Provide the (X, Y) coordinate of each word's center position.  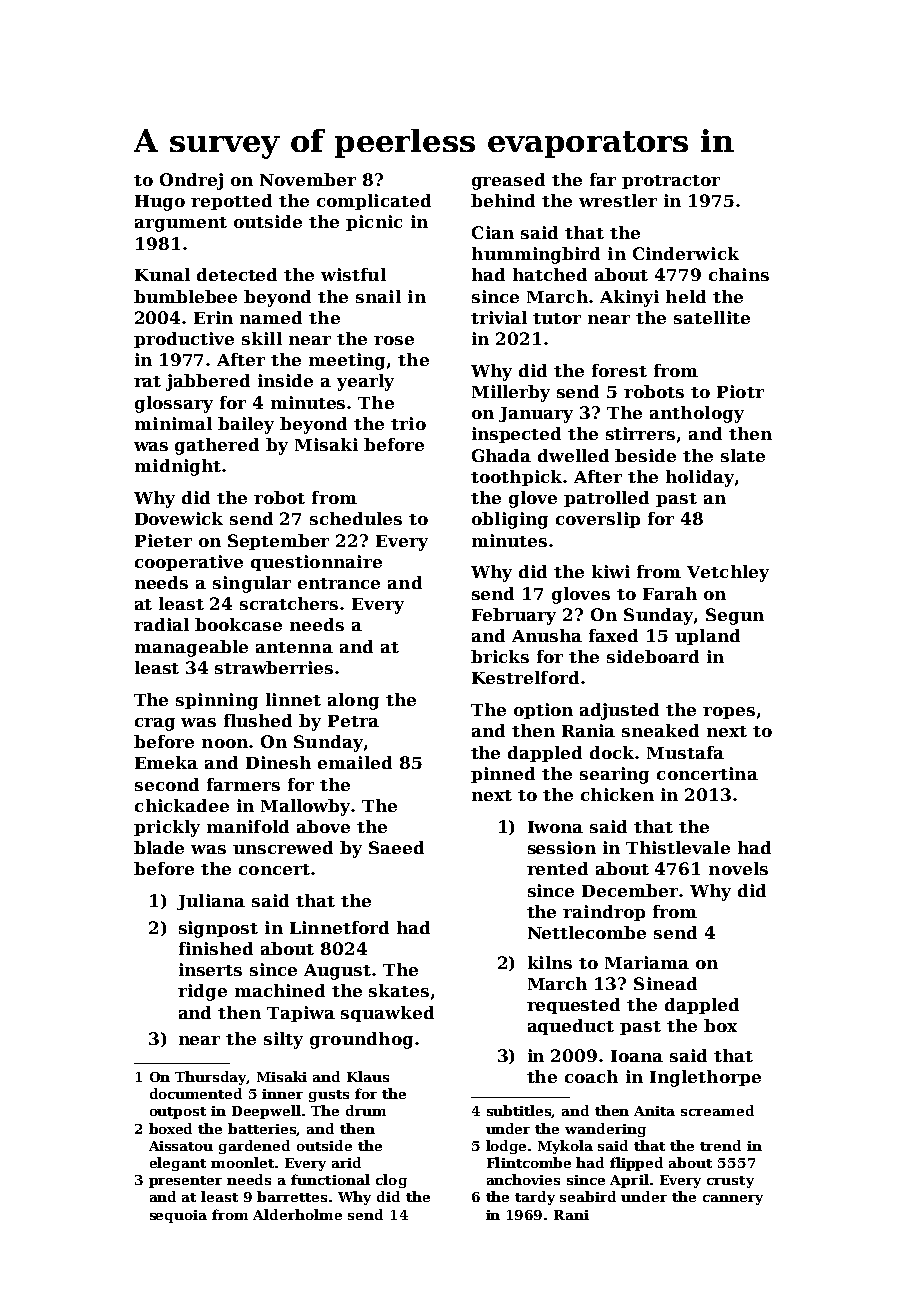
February (514, 616)
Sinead (665, 983)
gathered (217, 446)
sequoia (178, 1216)
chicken (617, 794)
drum (366, 1110)
